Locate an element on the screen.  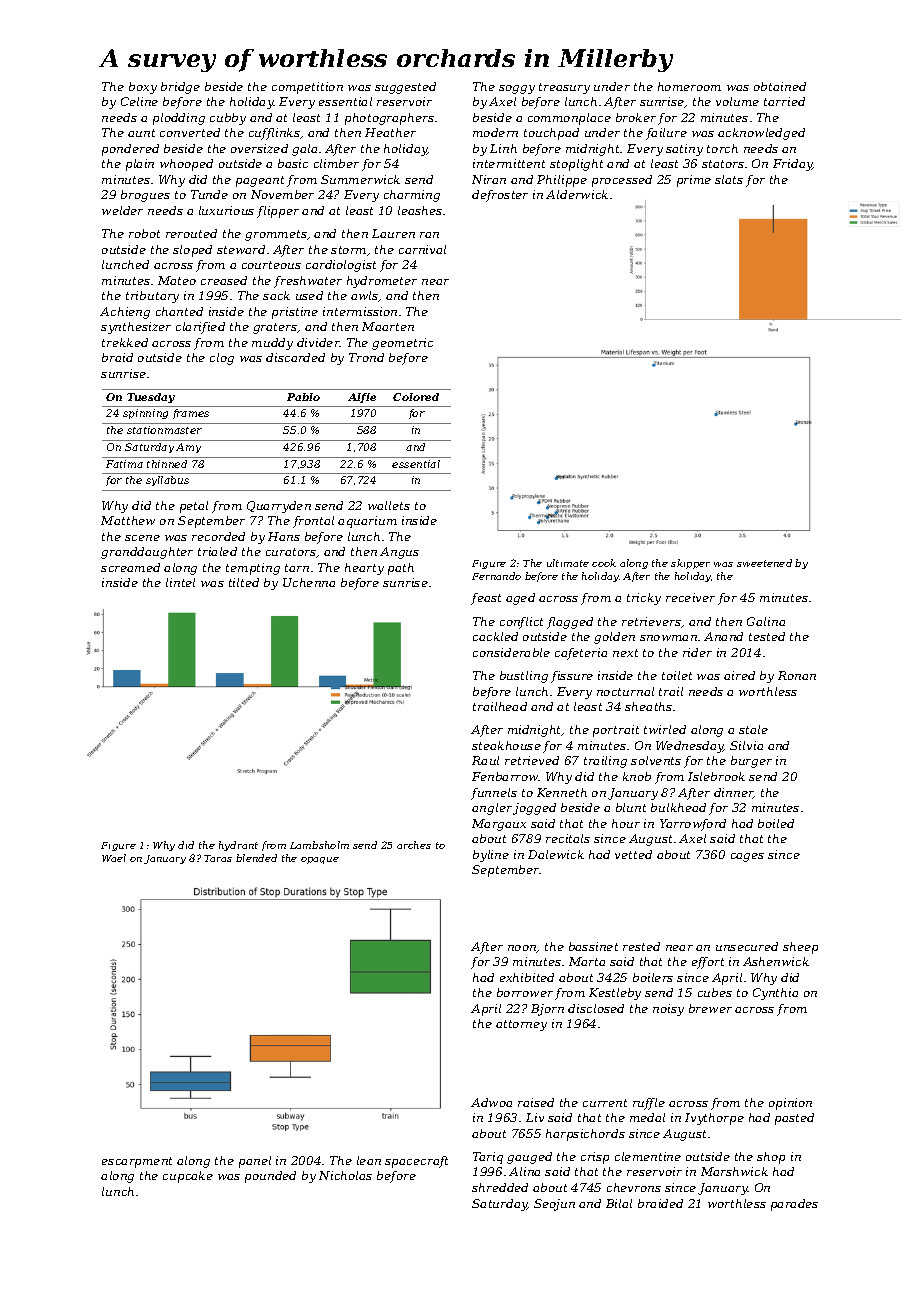
competition is located at coordinates (307, 88).
